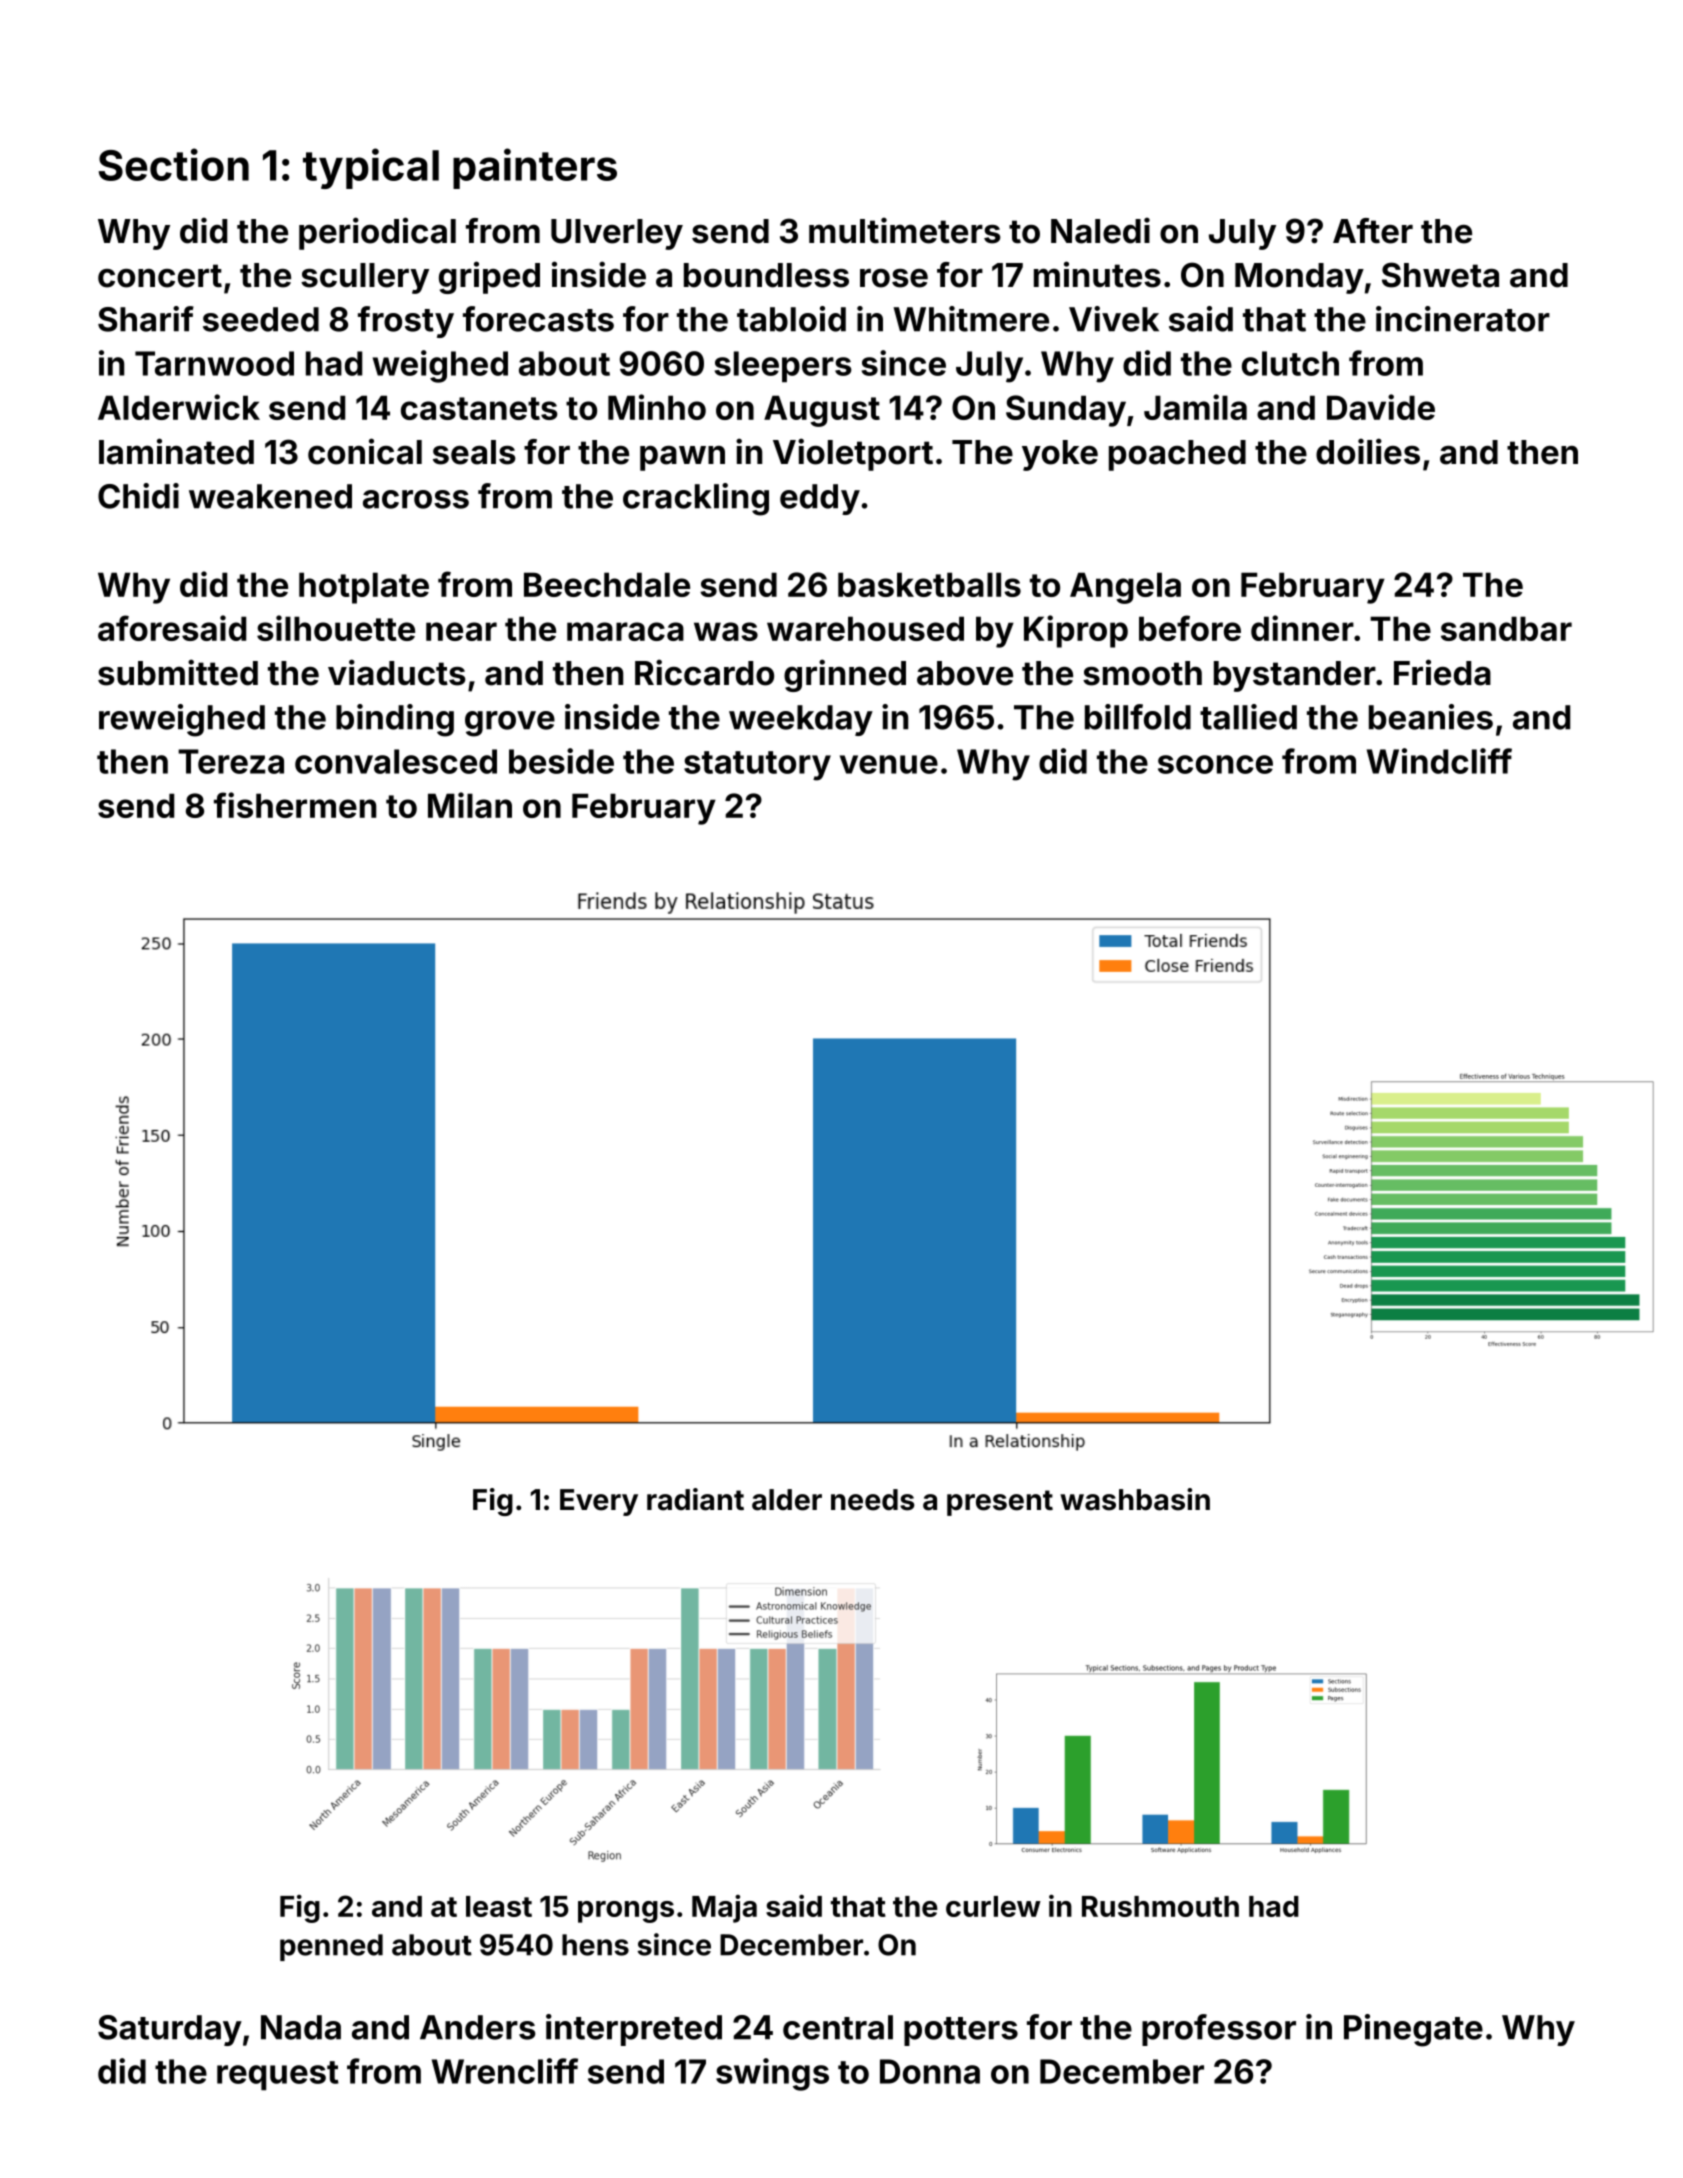  Describe the element at coordinates (599, 1502) in the screenshot. I see `Every` at that location.
